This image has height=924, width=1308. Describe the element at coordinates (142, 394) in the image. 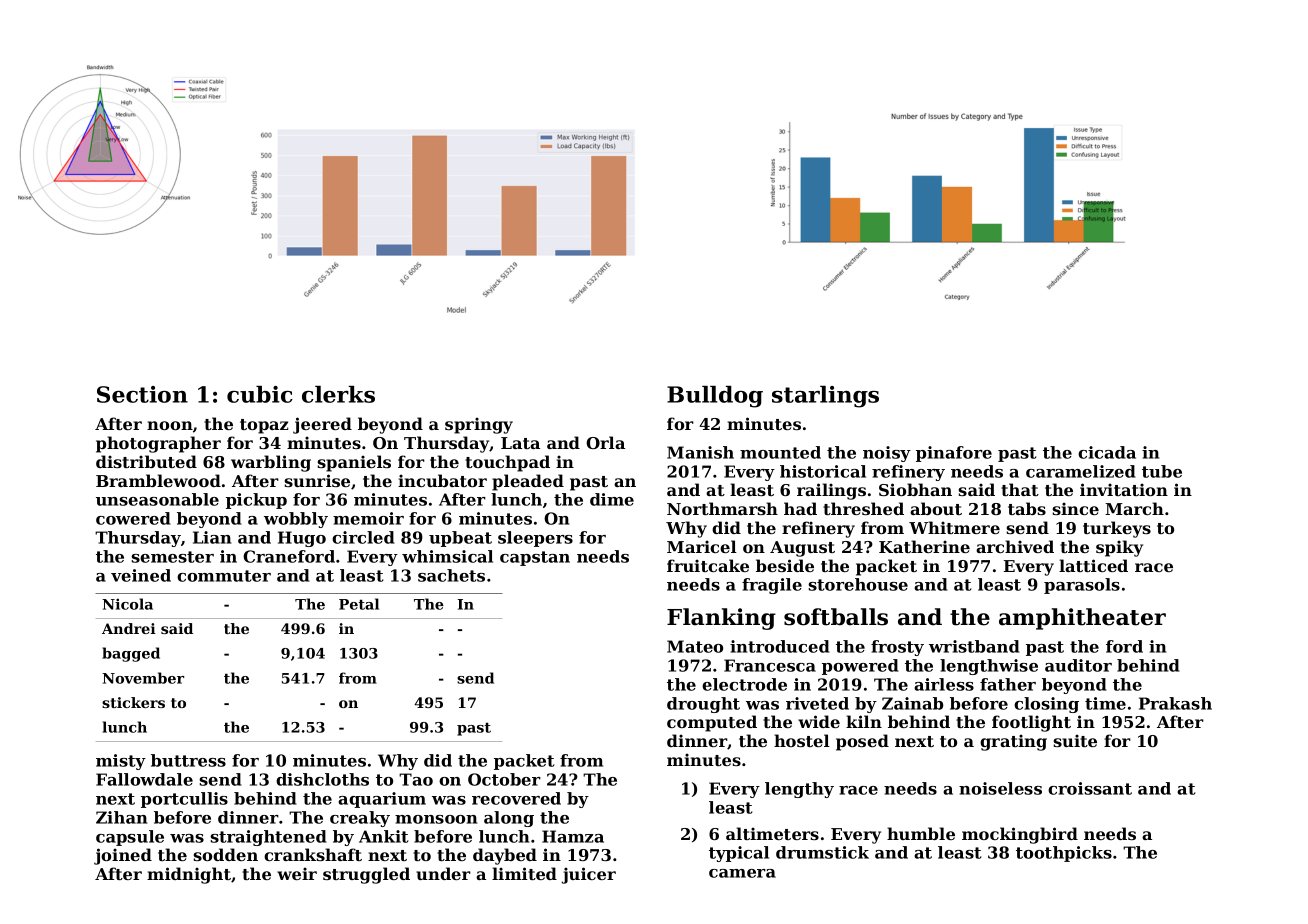

I see `Section` at that location.
